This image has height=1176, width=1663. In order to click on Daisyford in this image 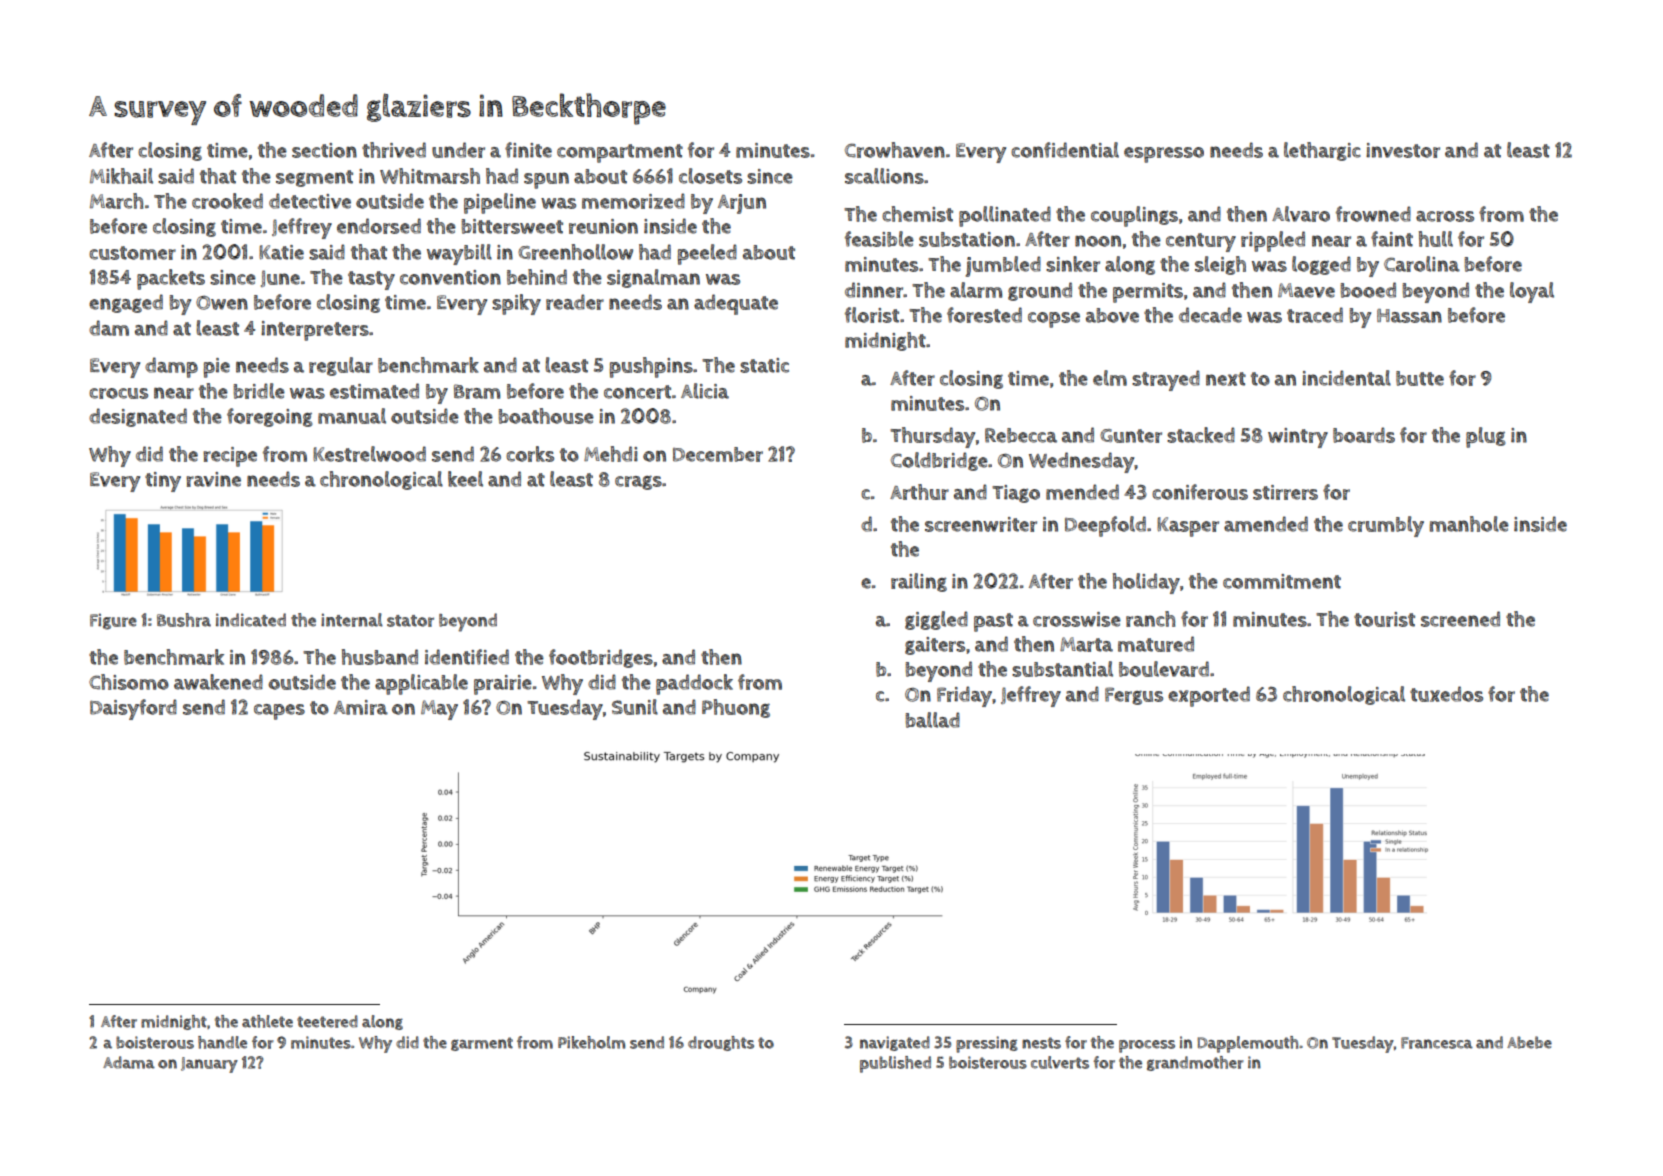, I will do `click(133, 709)`.
